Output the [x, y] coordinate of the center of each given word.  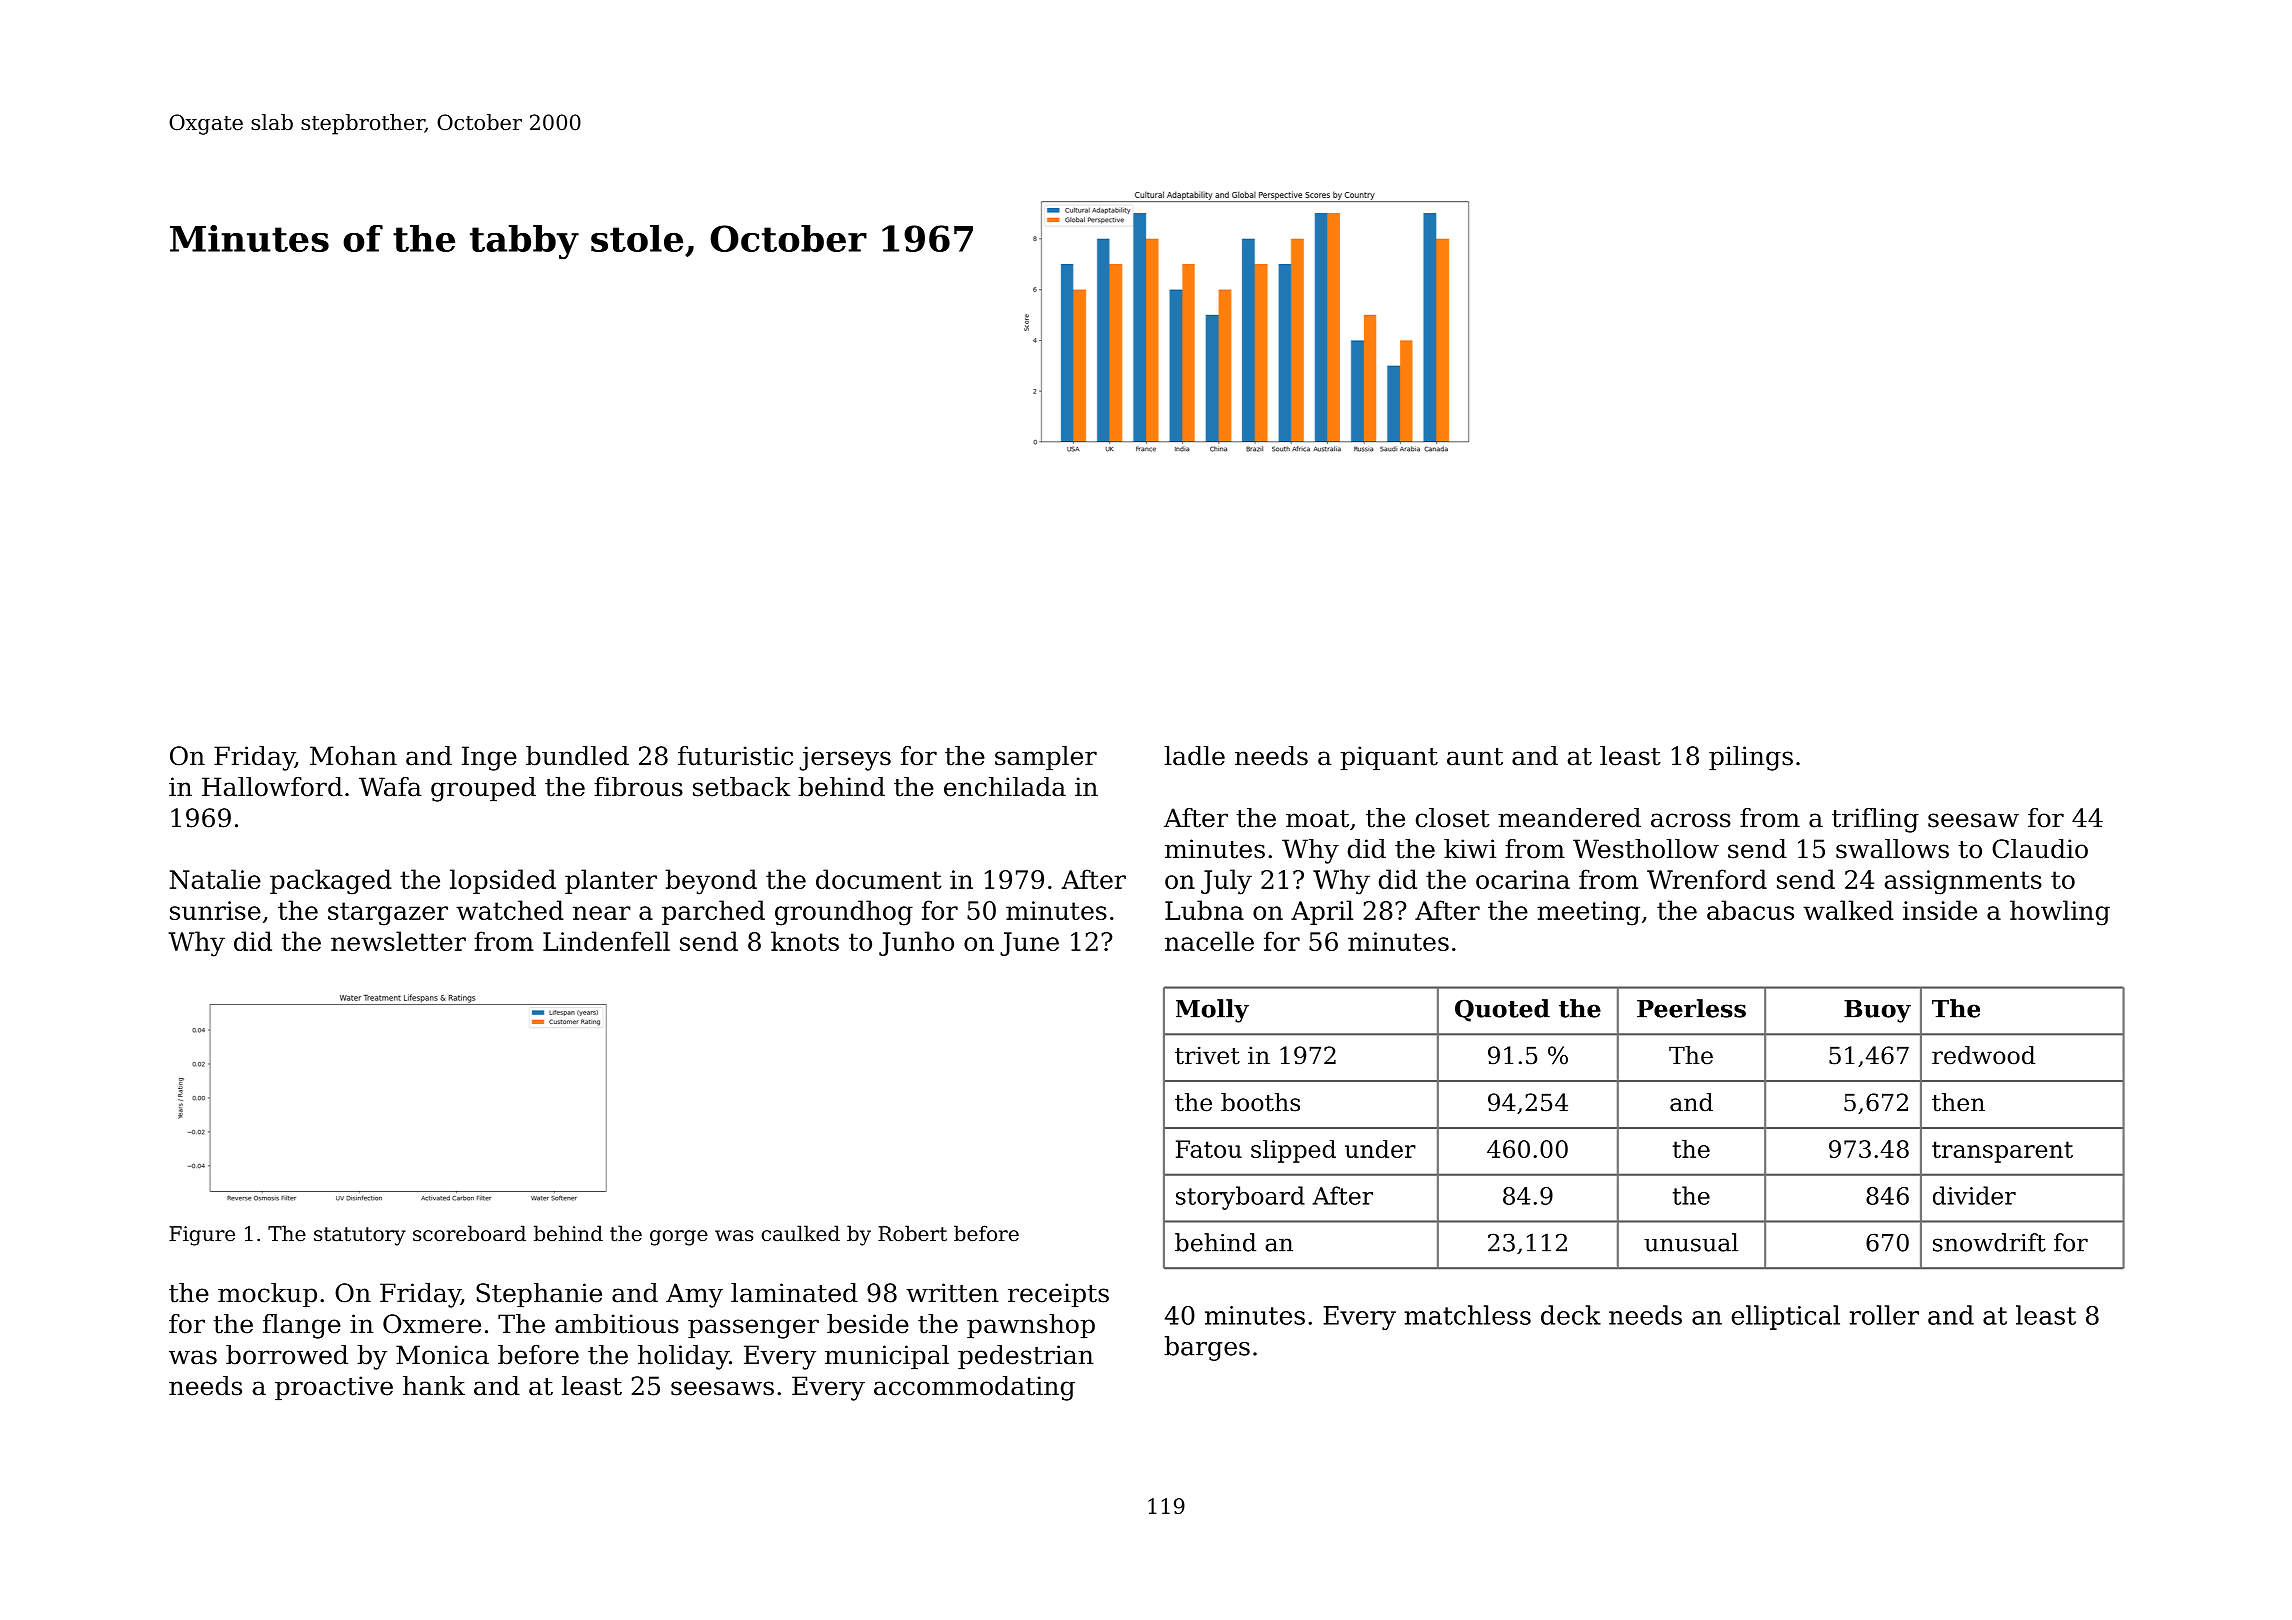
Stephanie [539, 1295]
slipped [1293, 1151]
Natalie [215, 879]
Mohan [353, 756]
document [879, 879]
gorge [679, 1238]
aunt [1475, 757]
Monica [442, 1355]
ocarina [1523, 879]
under [1380, 1149]
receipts [1058, 1295]
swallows [1892, 849]
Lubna [1204, 910]
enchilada [1005, 787]
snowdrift [1989, 1242]
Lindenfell [606, 941]
